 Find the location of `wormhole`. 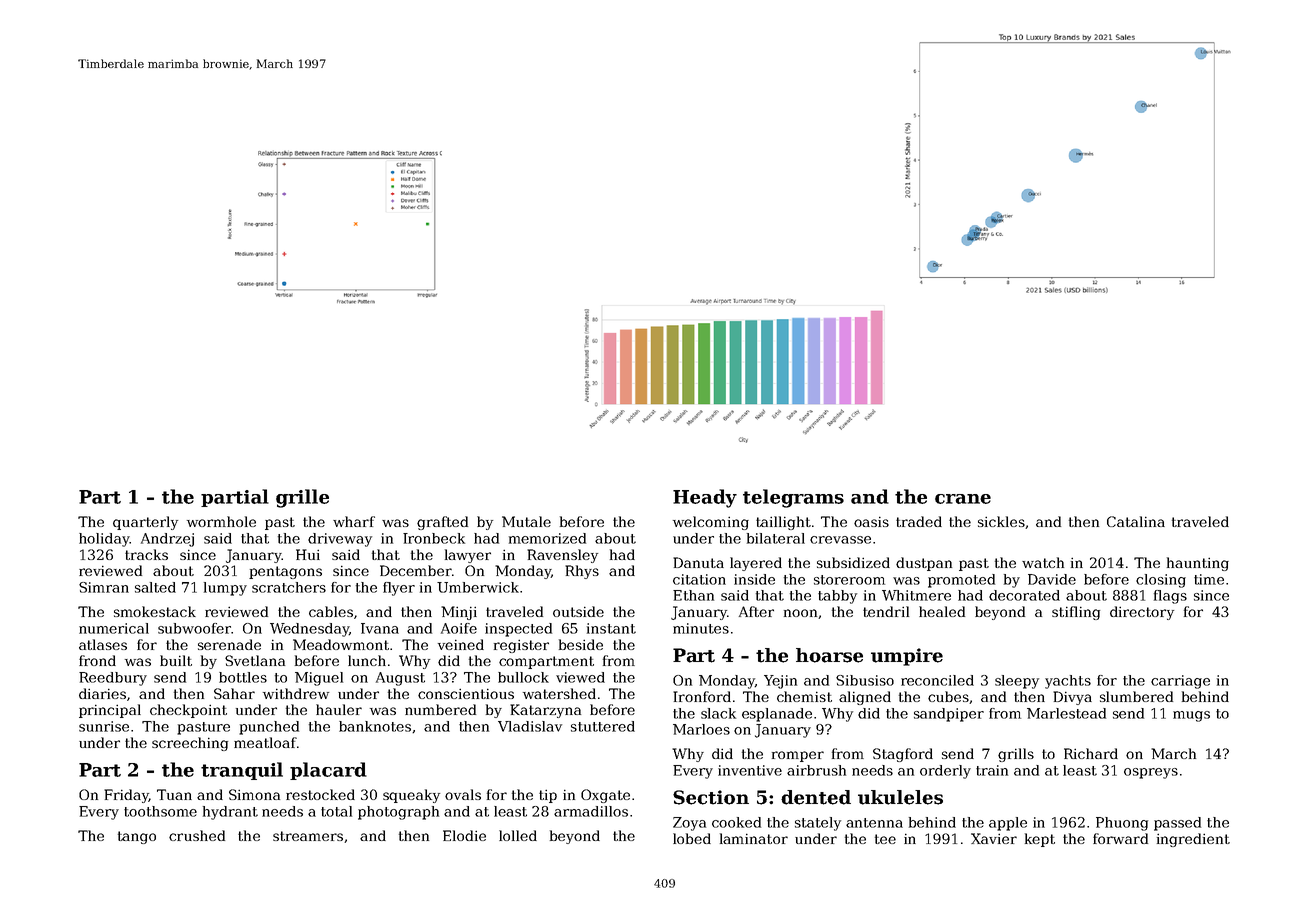

wormhole is located at coordinates (221, 521).
